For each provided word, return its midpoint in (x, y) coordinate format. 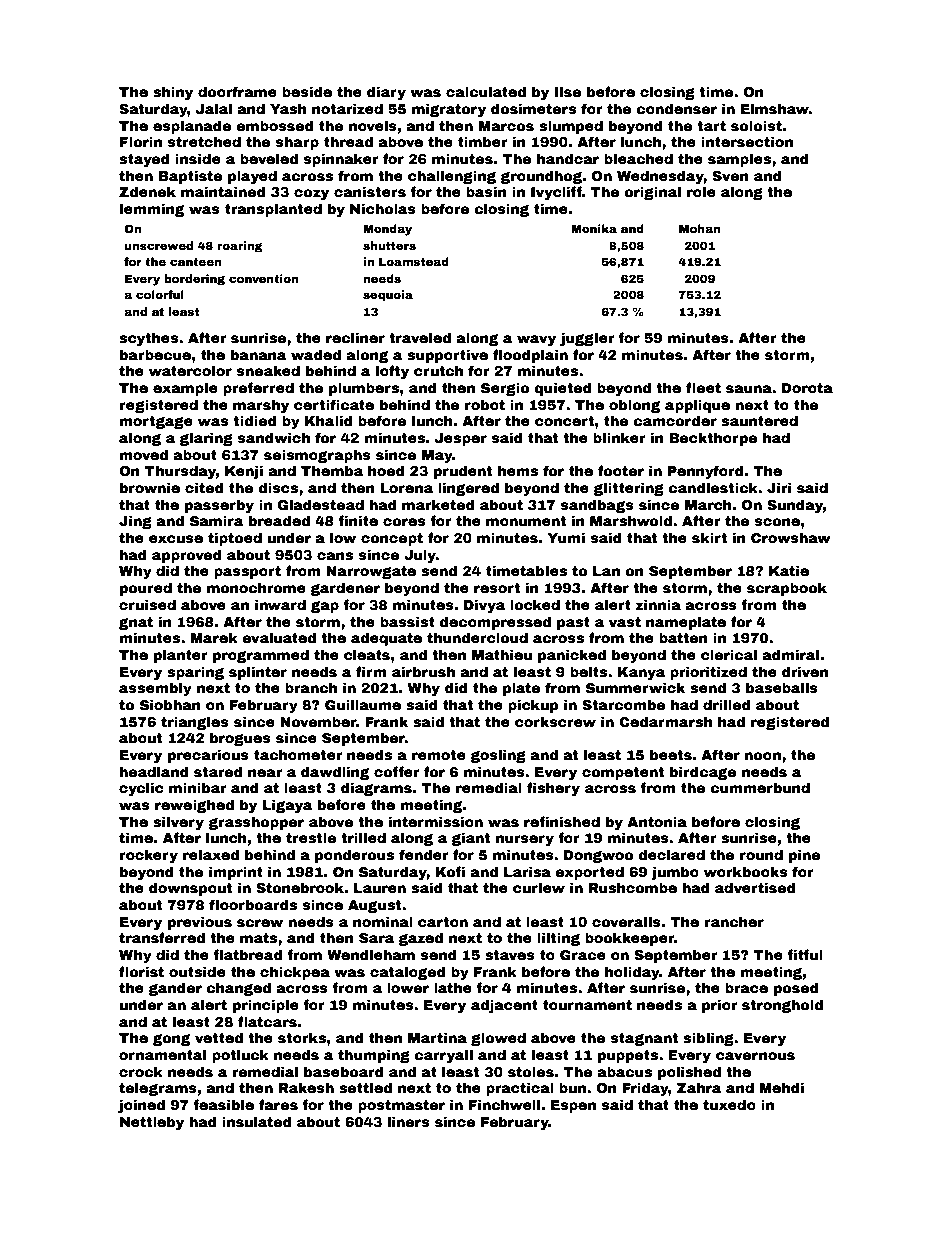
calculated (486, 91)
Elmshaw (775, 108)
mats (258, 938)
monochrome (256, 587)
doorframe (237, 91)
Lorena (406, 488)
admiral (790, 654)
